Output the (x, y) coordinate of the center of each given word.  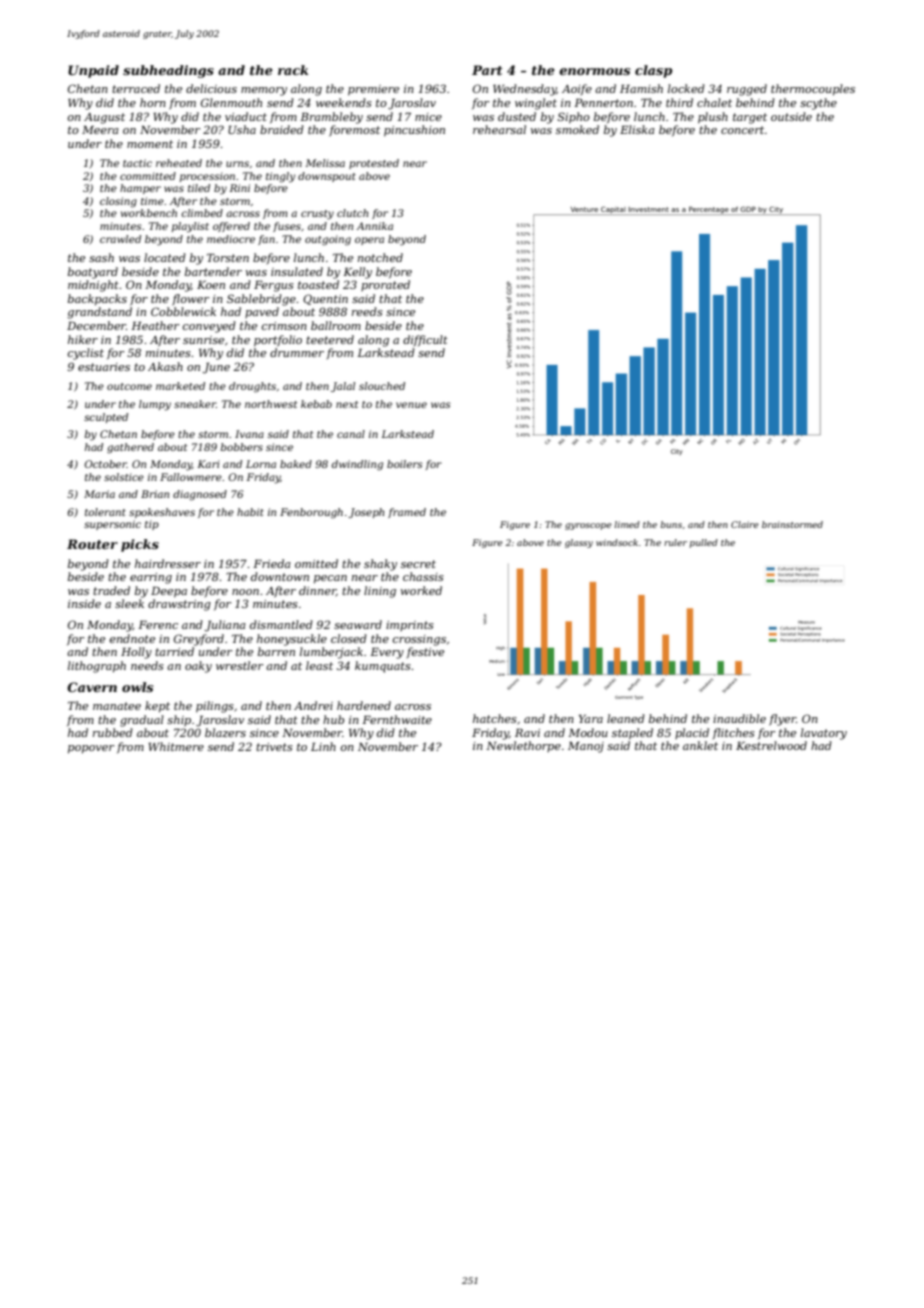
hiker (83, 339)
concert (742, 130)
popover (91, 749)
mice (428, 117)
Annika (375, 226)
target (750, 118)
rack (293, 70)
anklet (700, 745)
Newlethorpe (523, 746)
